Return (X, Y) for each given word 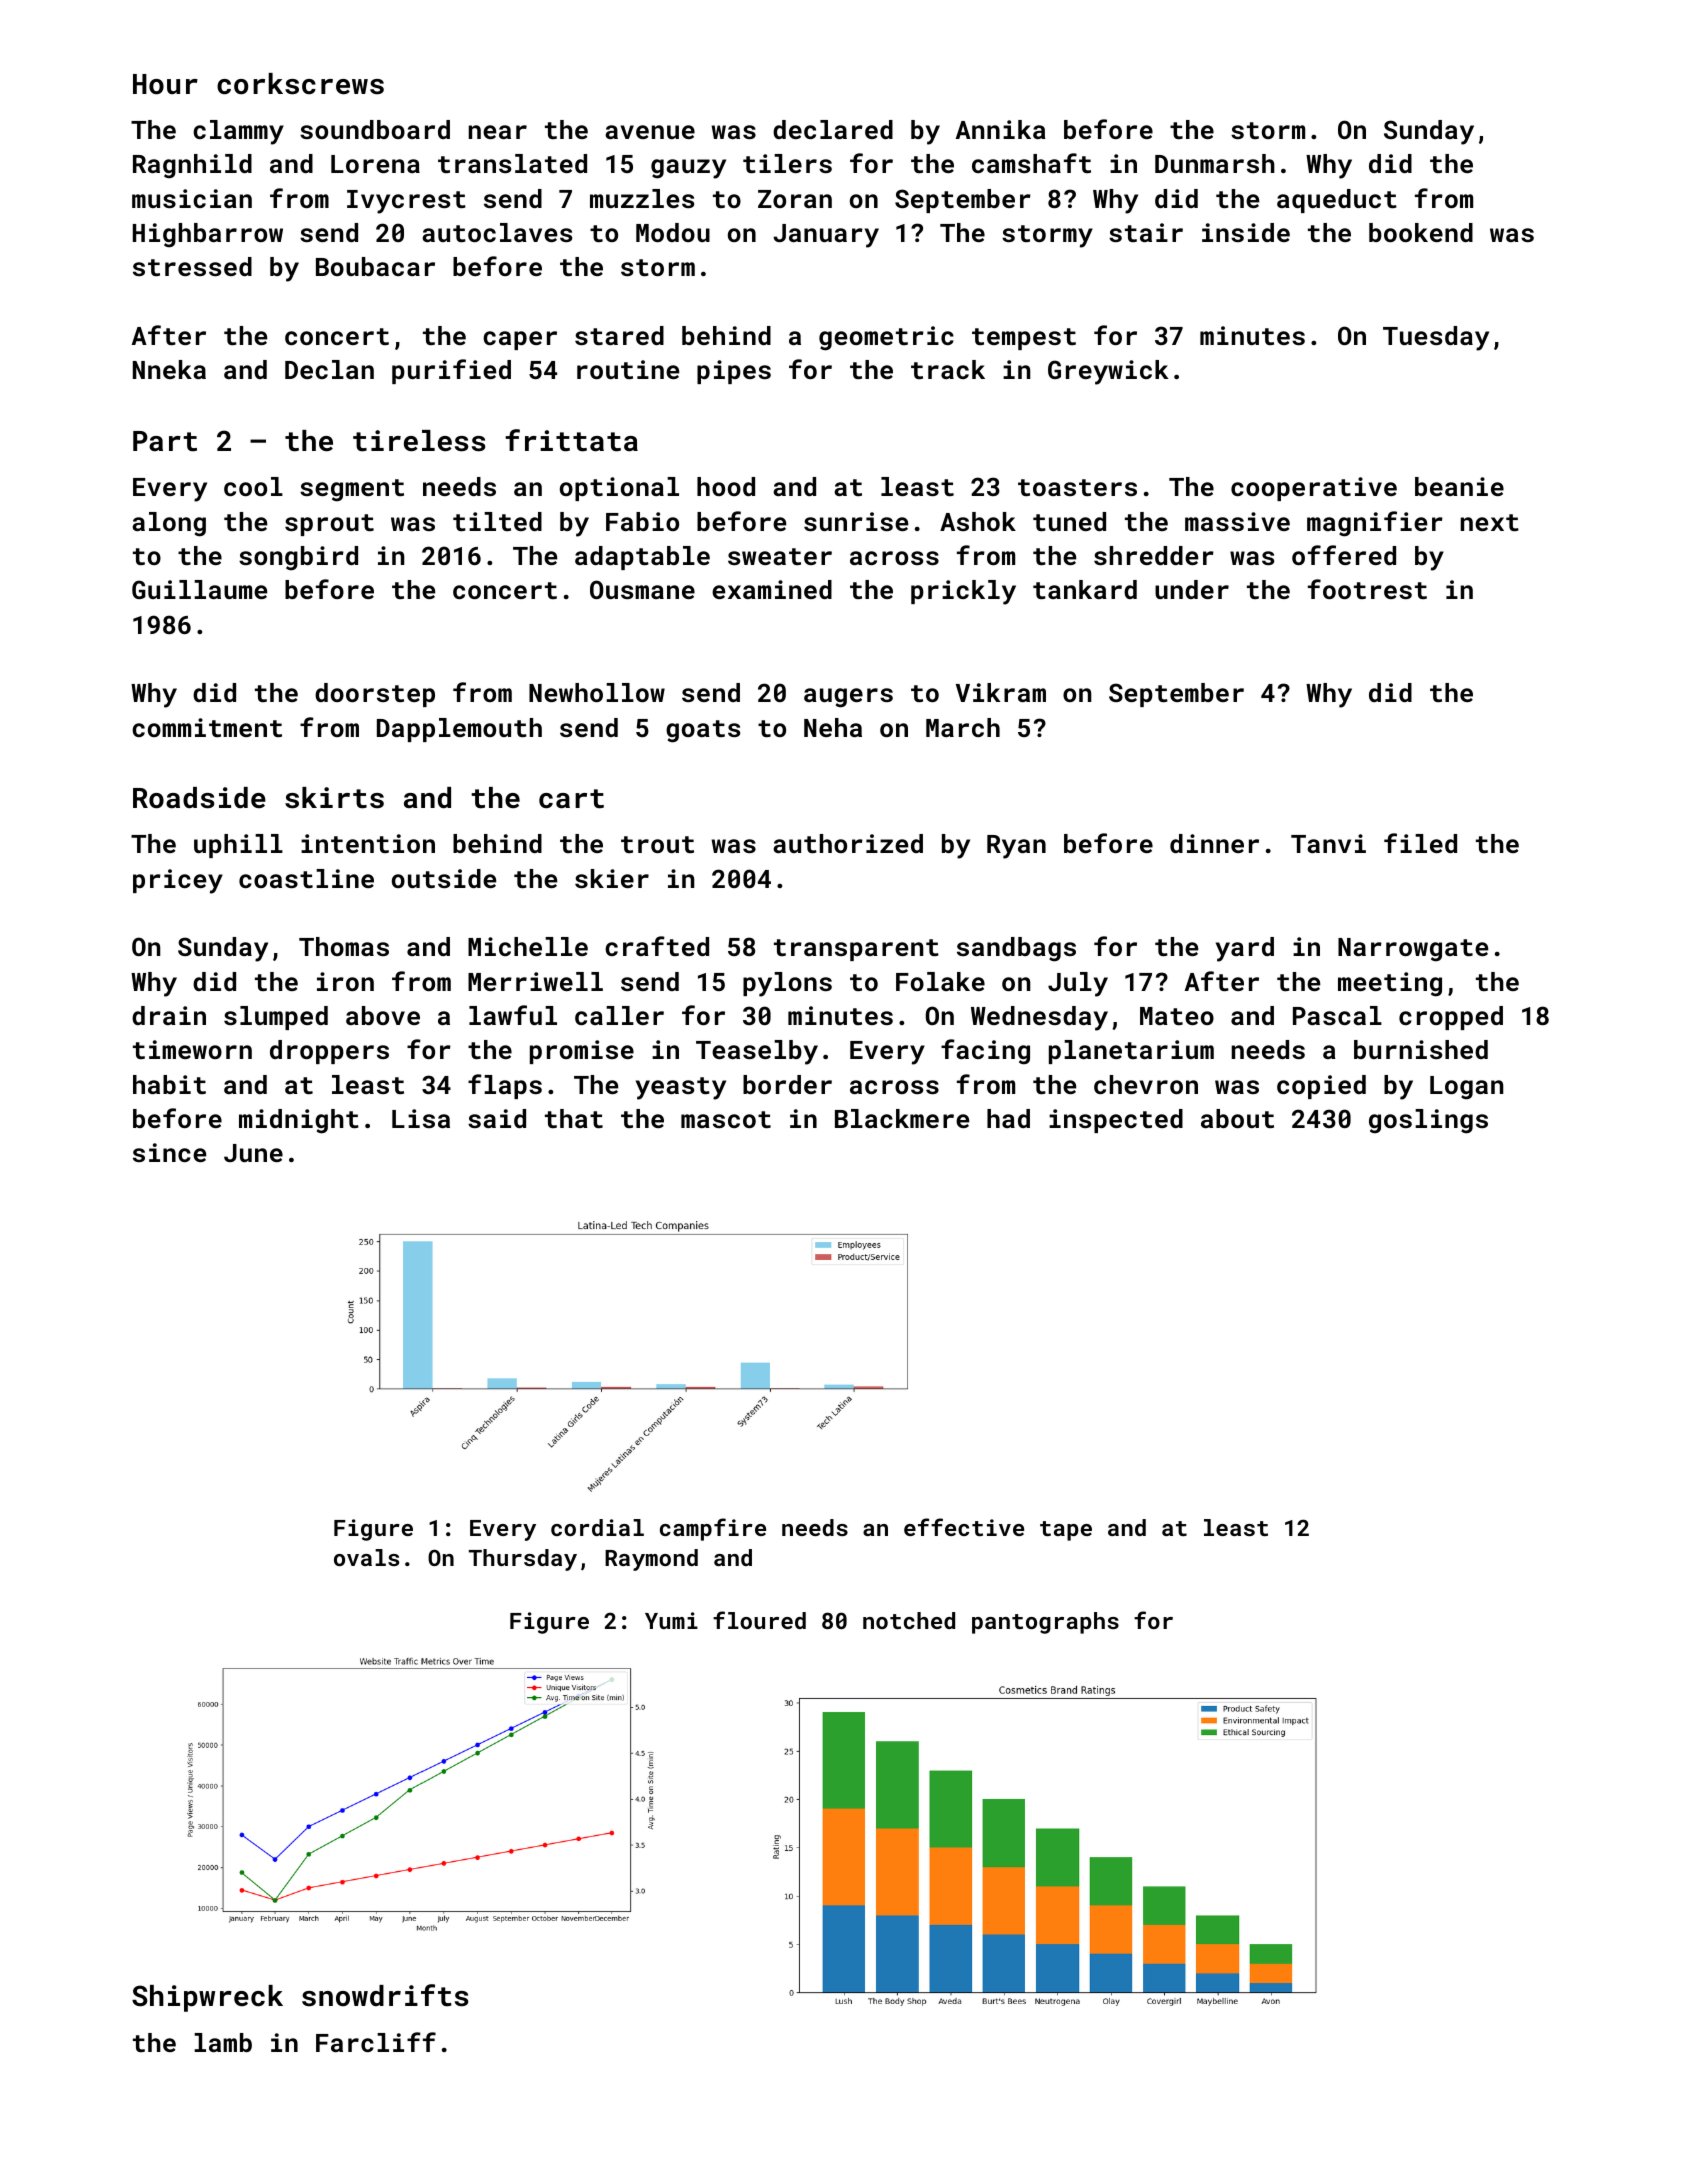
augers (848, 698)
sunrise (856, 521)
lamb (223, 2042)
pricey (178, 881)
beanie (1459, 486)
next (1490, 522)
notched (909, 1620)
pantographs (1045, 1623)
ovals (366, 1557)
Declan (329, 369)
